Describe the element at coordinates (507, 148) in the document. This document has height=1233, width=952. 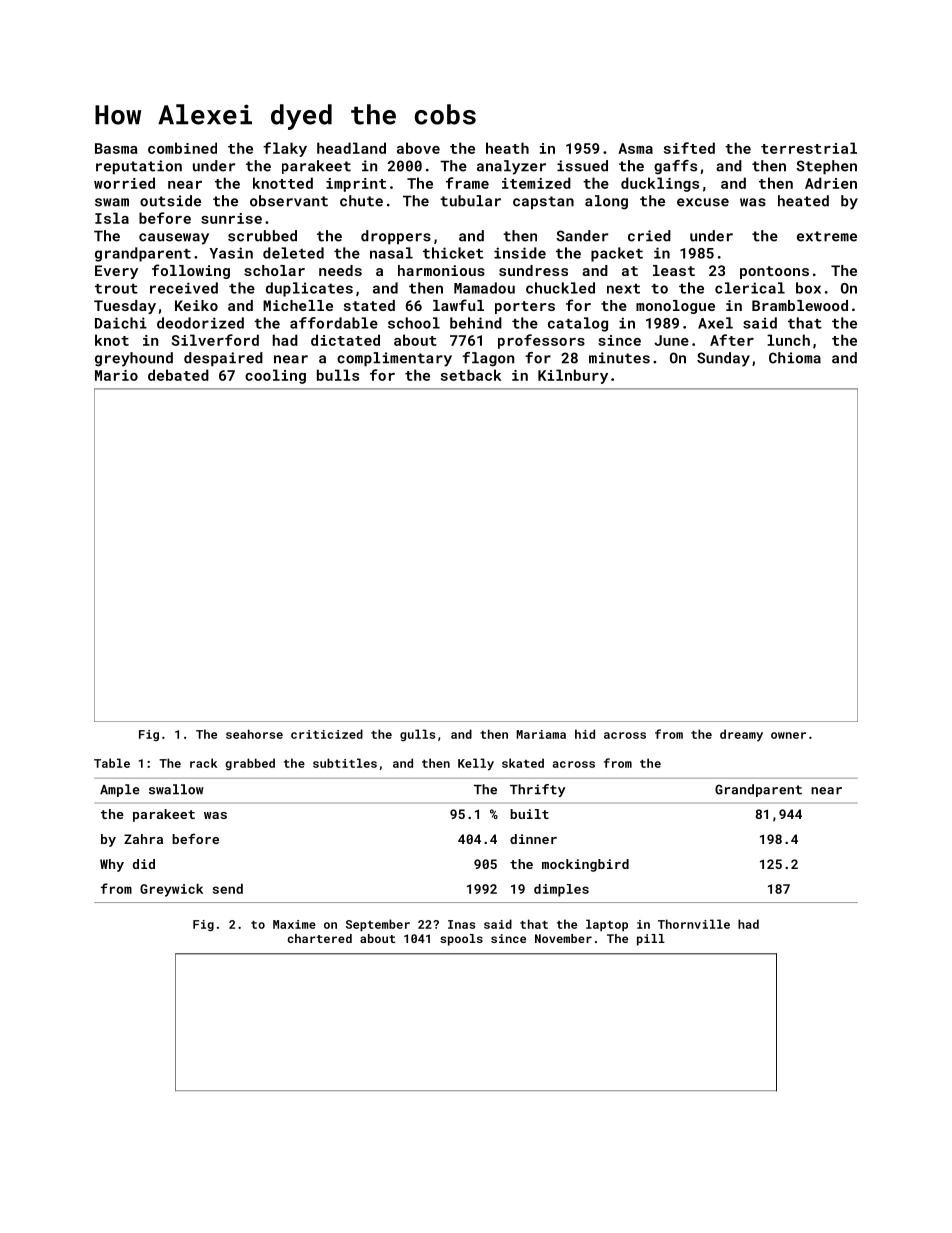
I see `heath` at that location.
